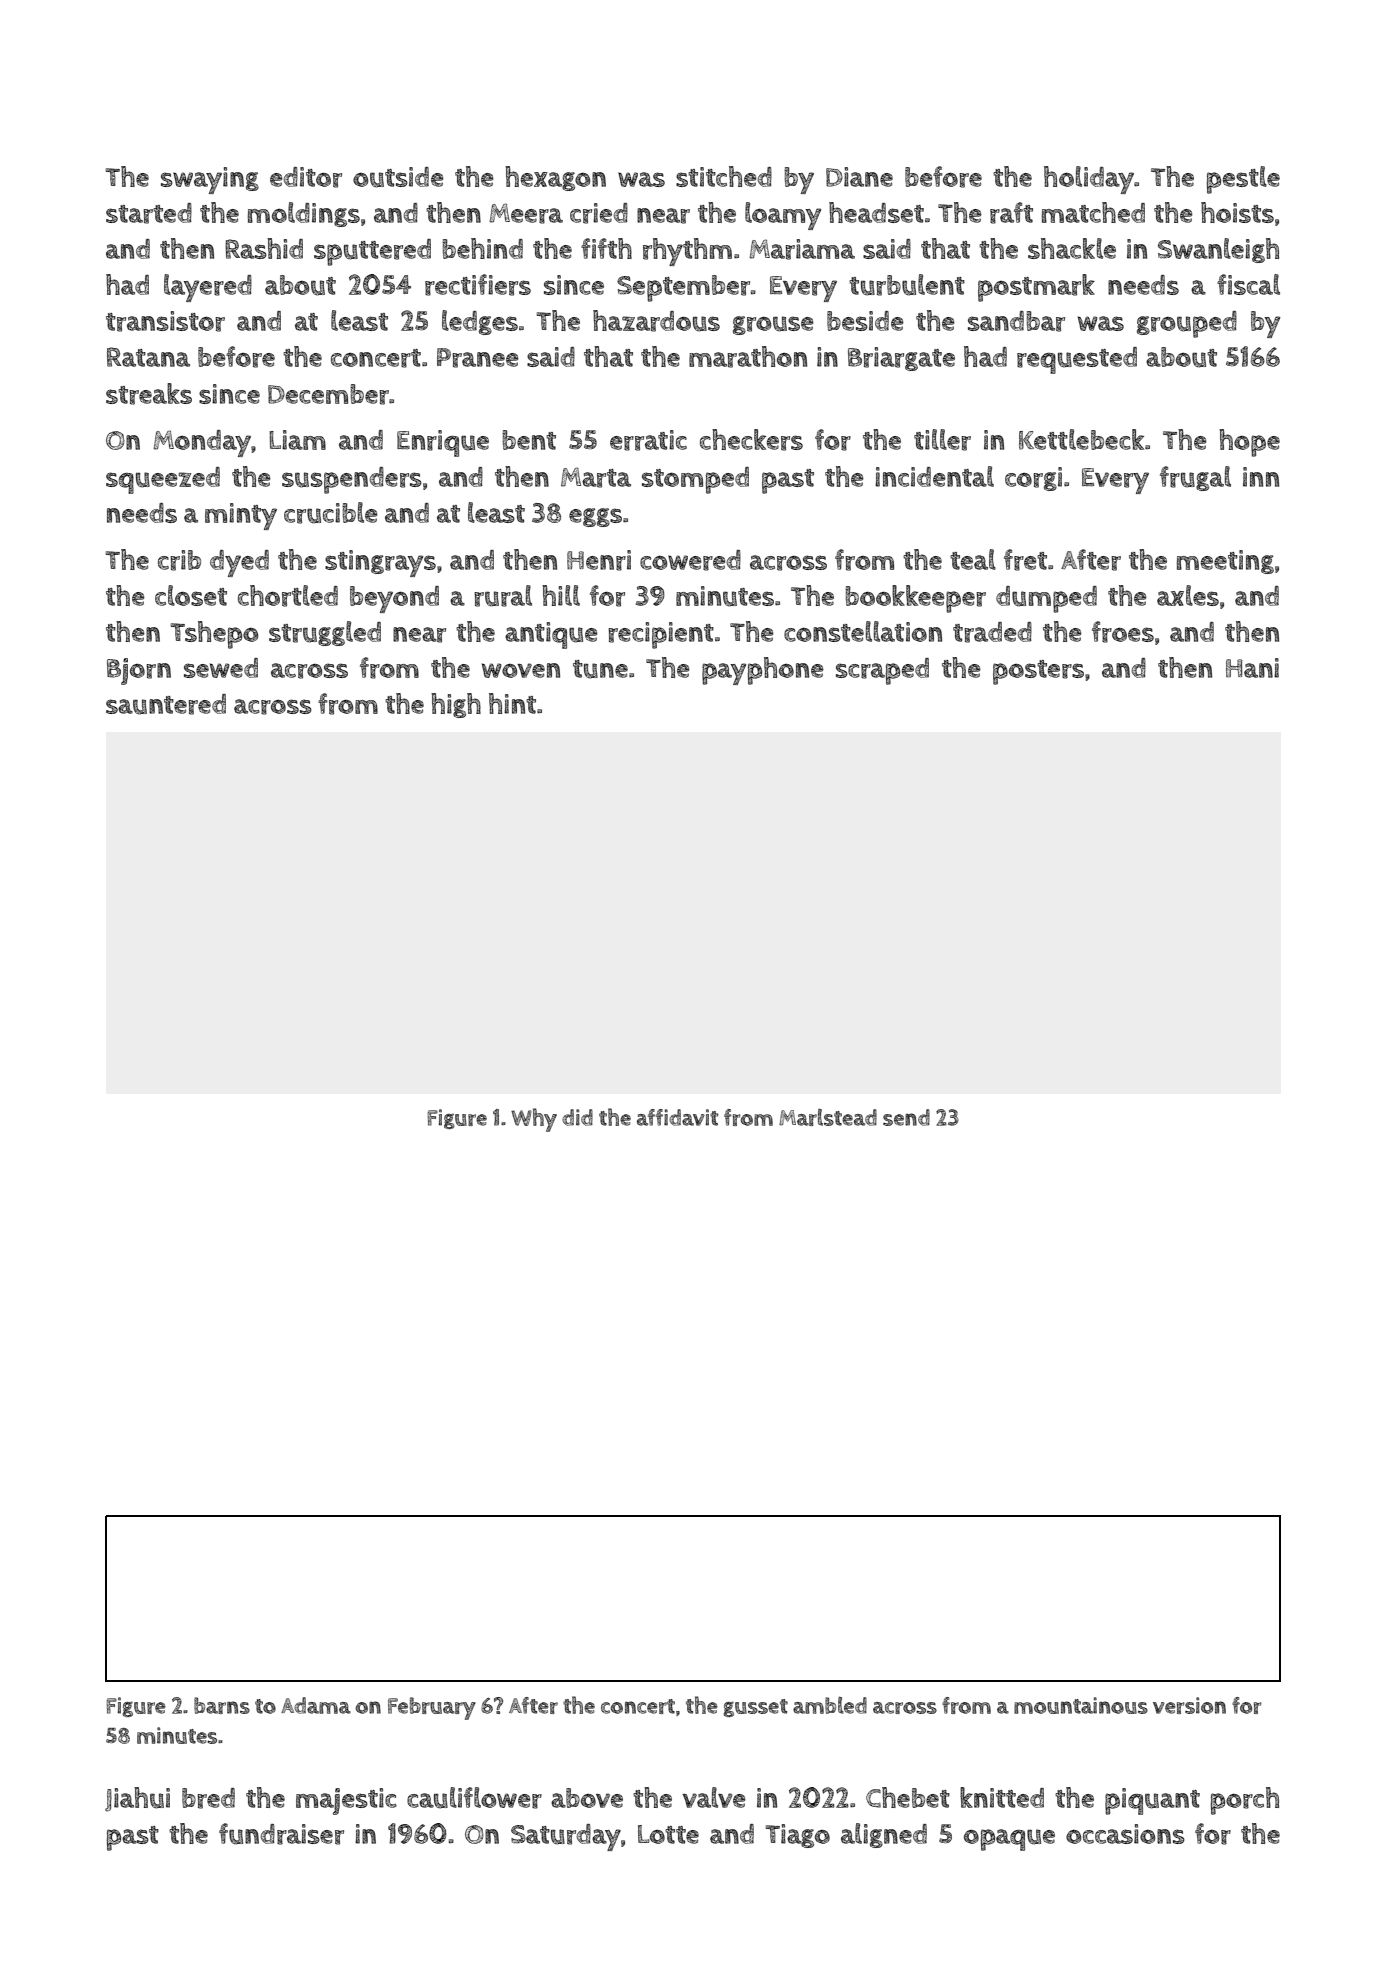 This document has height=1969, width=1386. What do you see at coordinates (906, 1117) in the document?
I see `send` at bounding box center [906, 1117].
